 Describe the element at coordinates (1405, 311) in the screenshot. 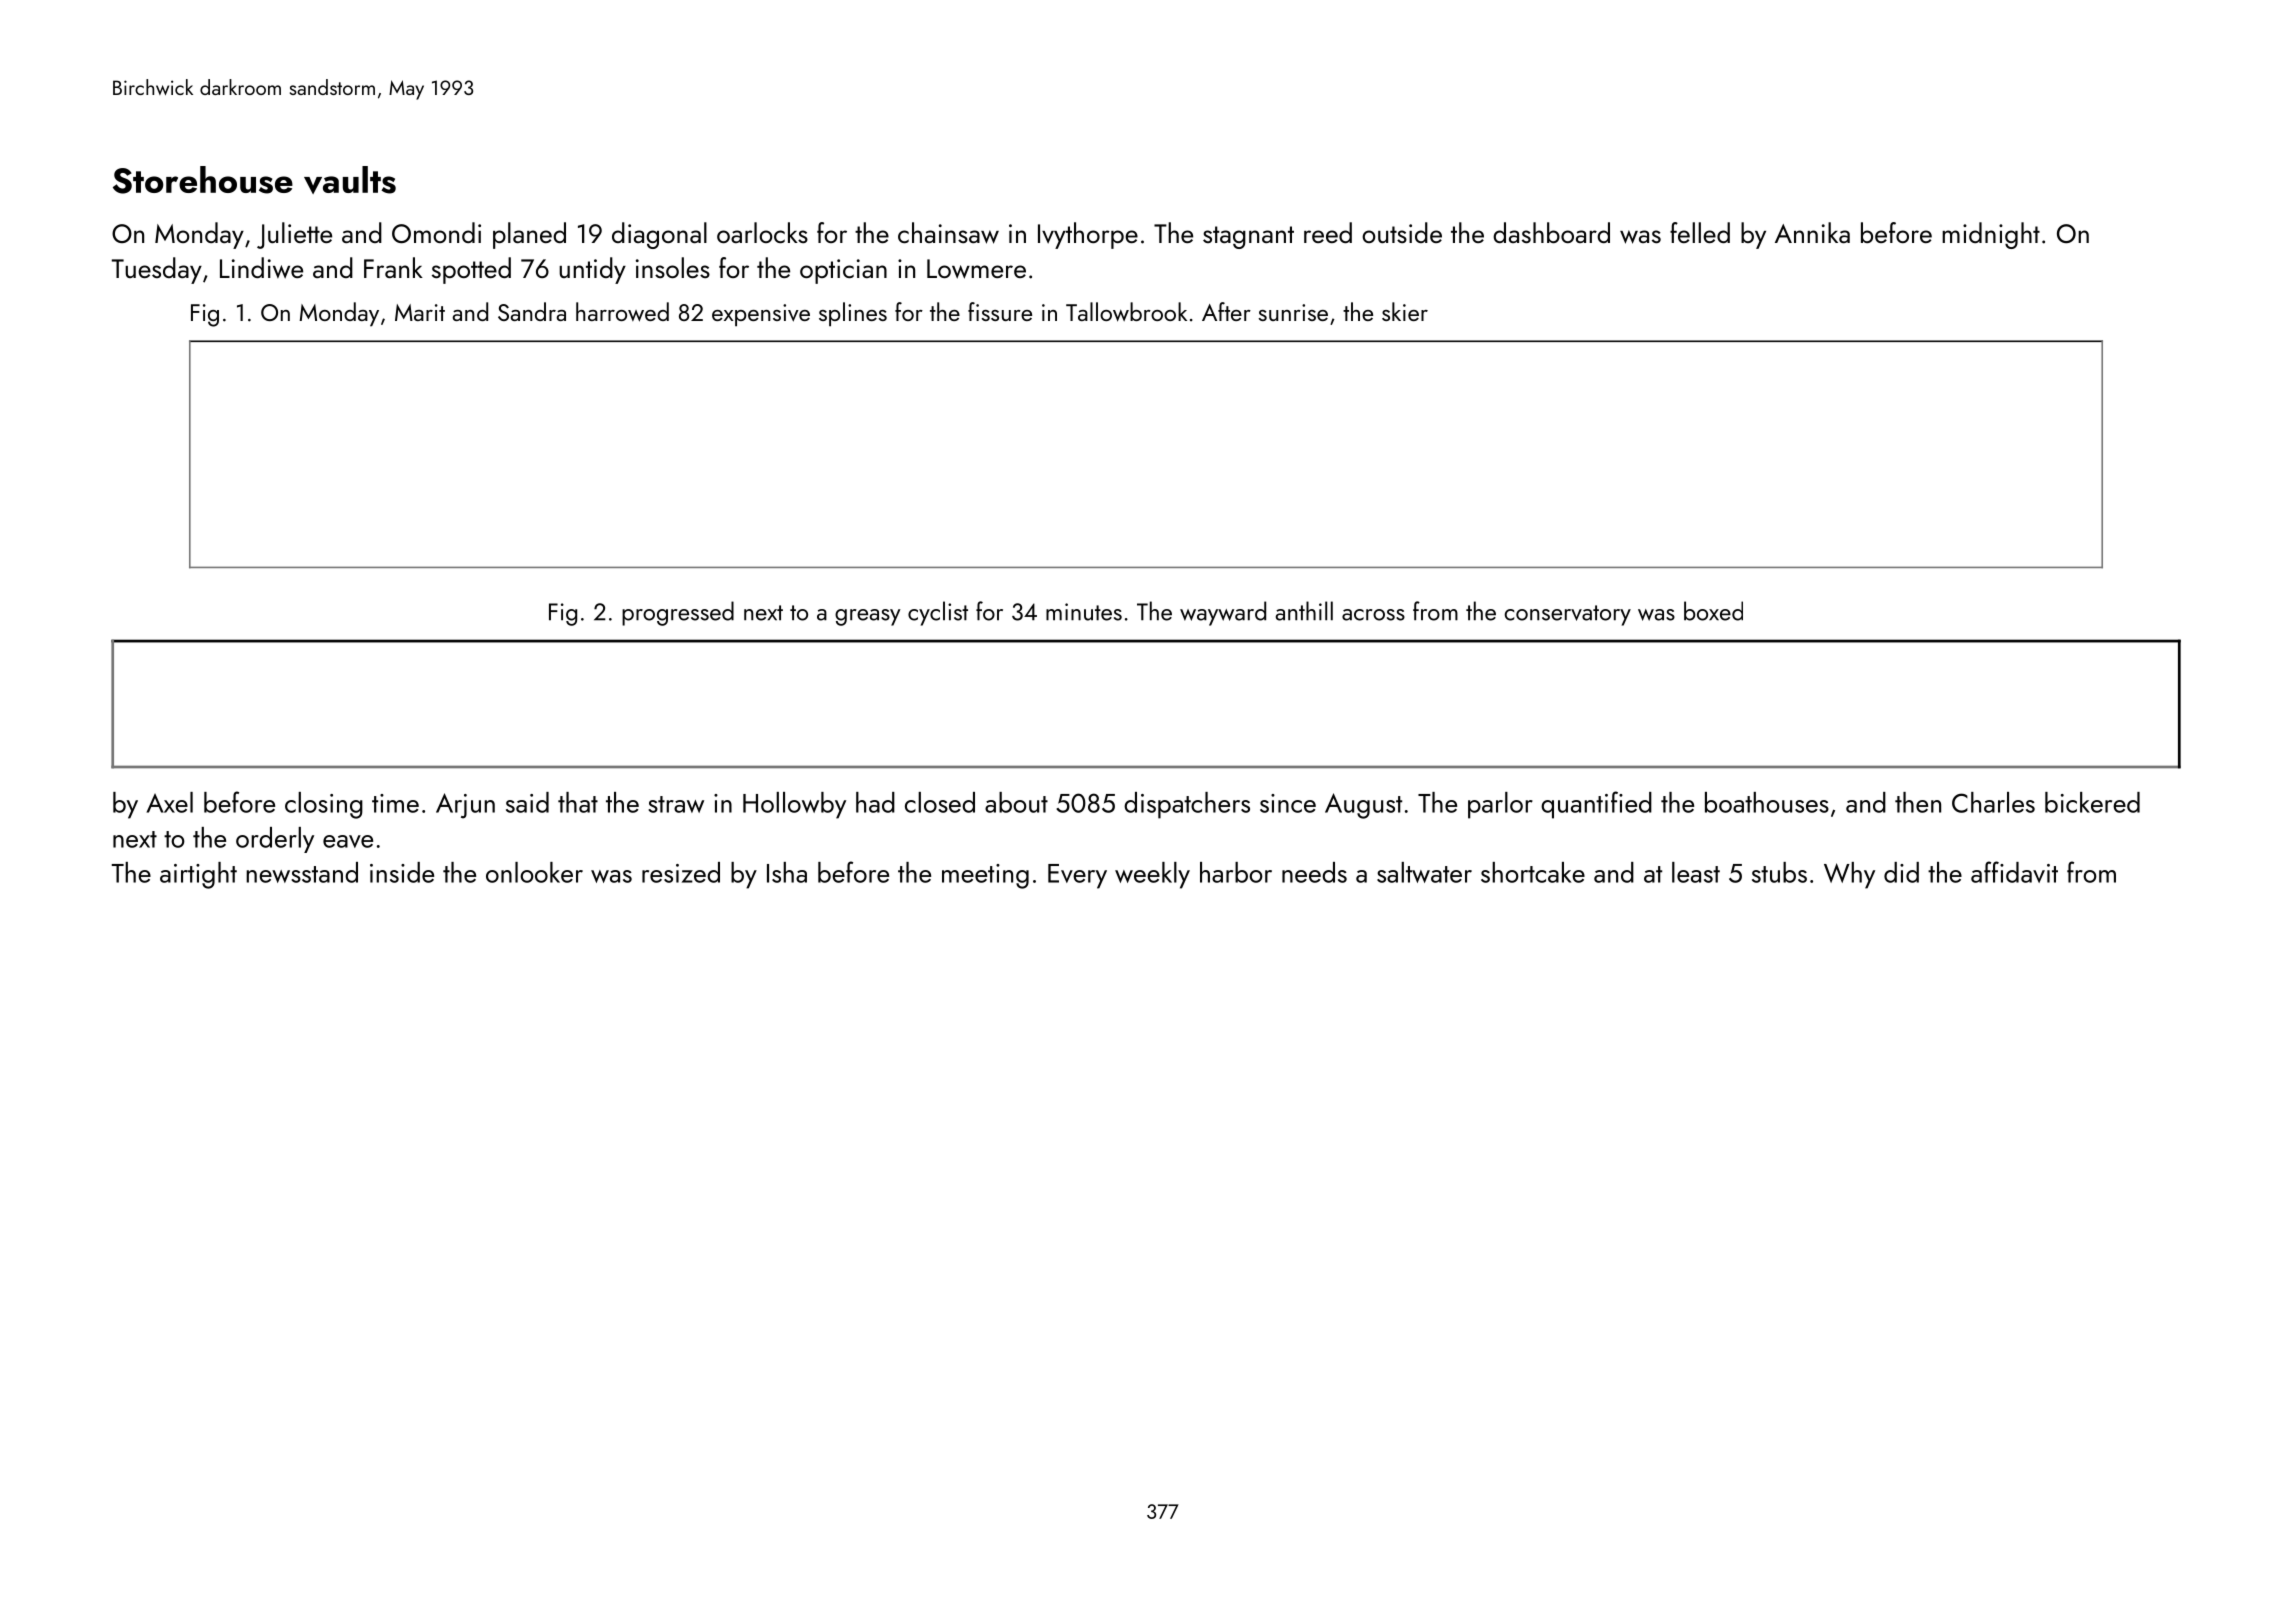

I see `skier` at that location.
